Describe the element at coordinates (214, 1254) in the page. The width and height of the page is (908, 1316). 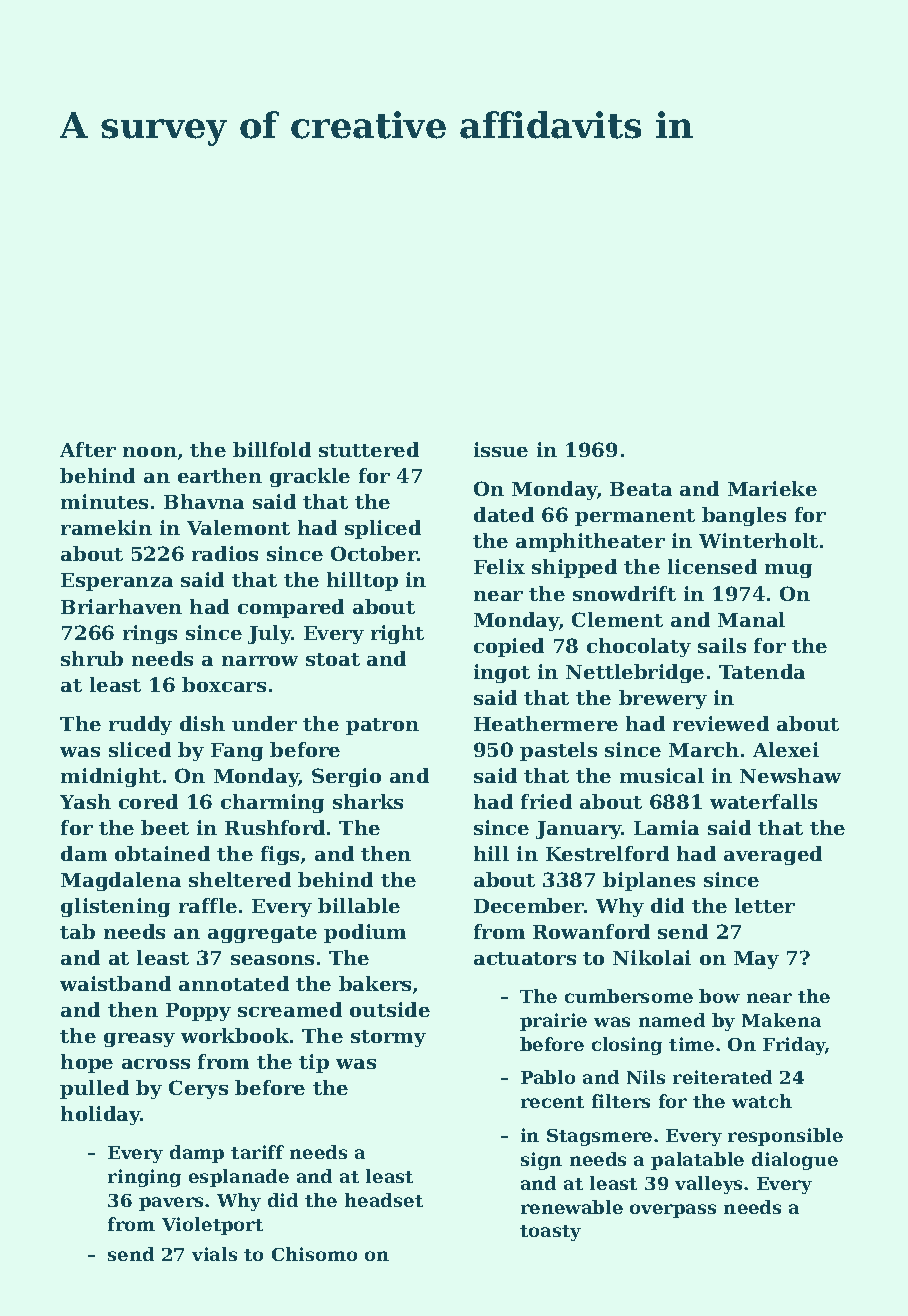
I see `vials` at that location.
